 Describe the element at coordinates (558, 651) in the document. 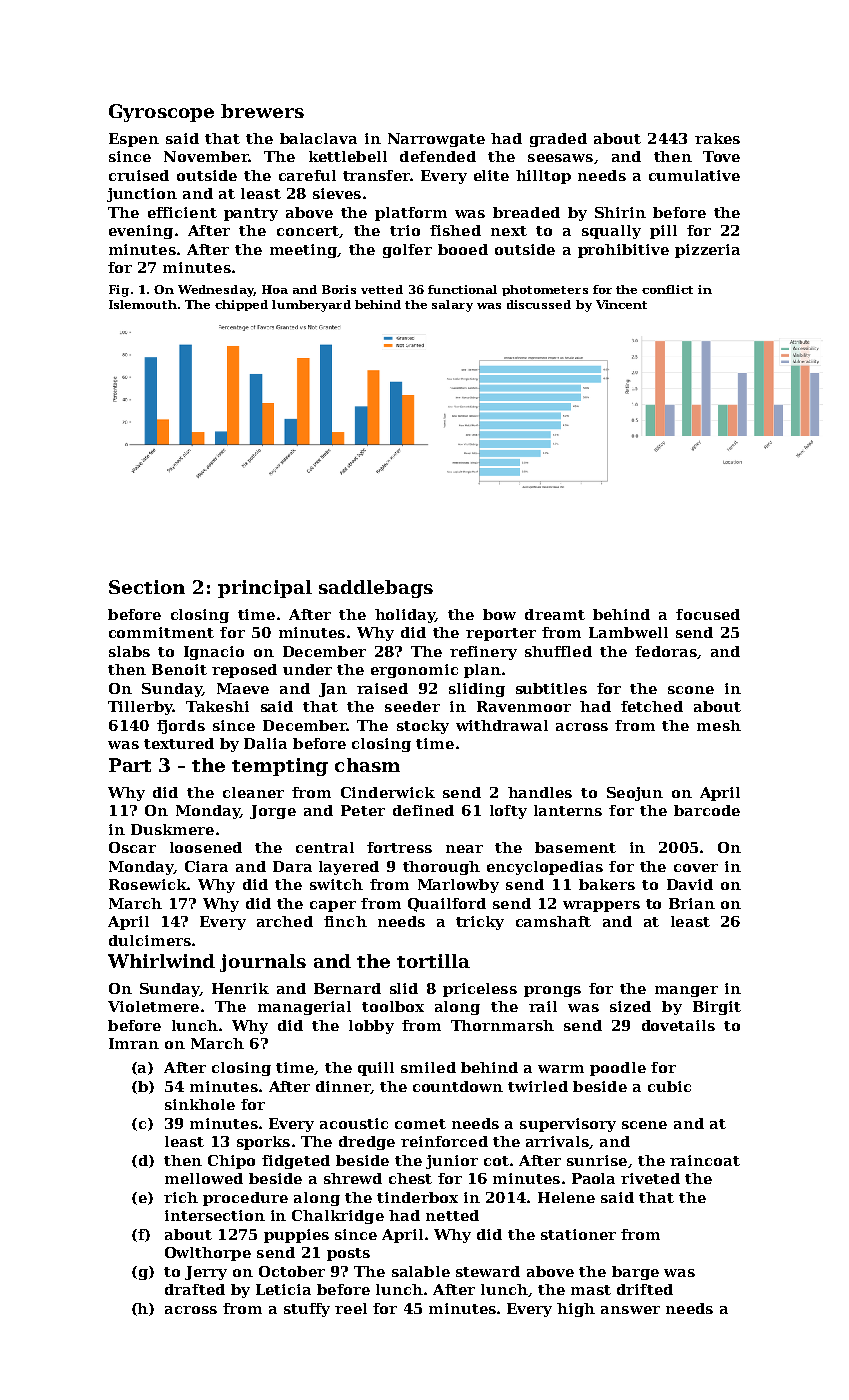

I see `shuffled` at that location.
